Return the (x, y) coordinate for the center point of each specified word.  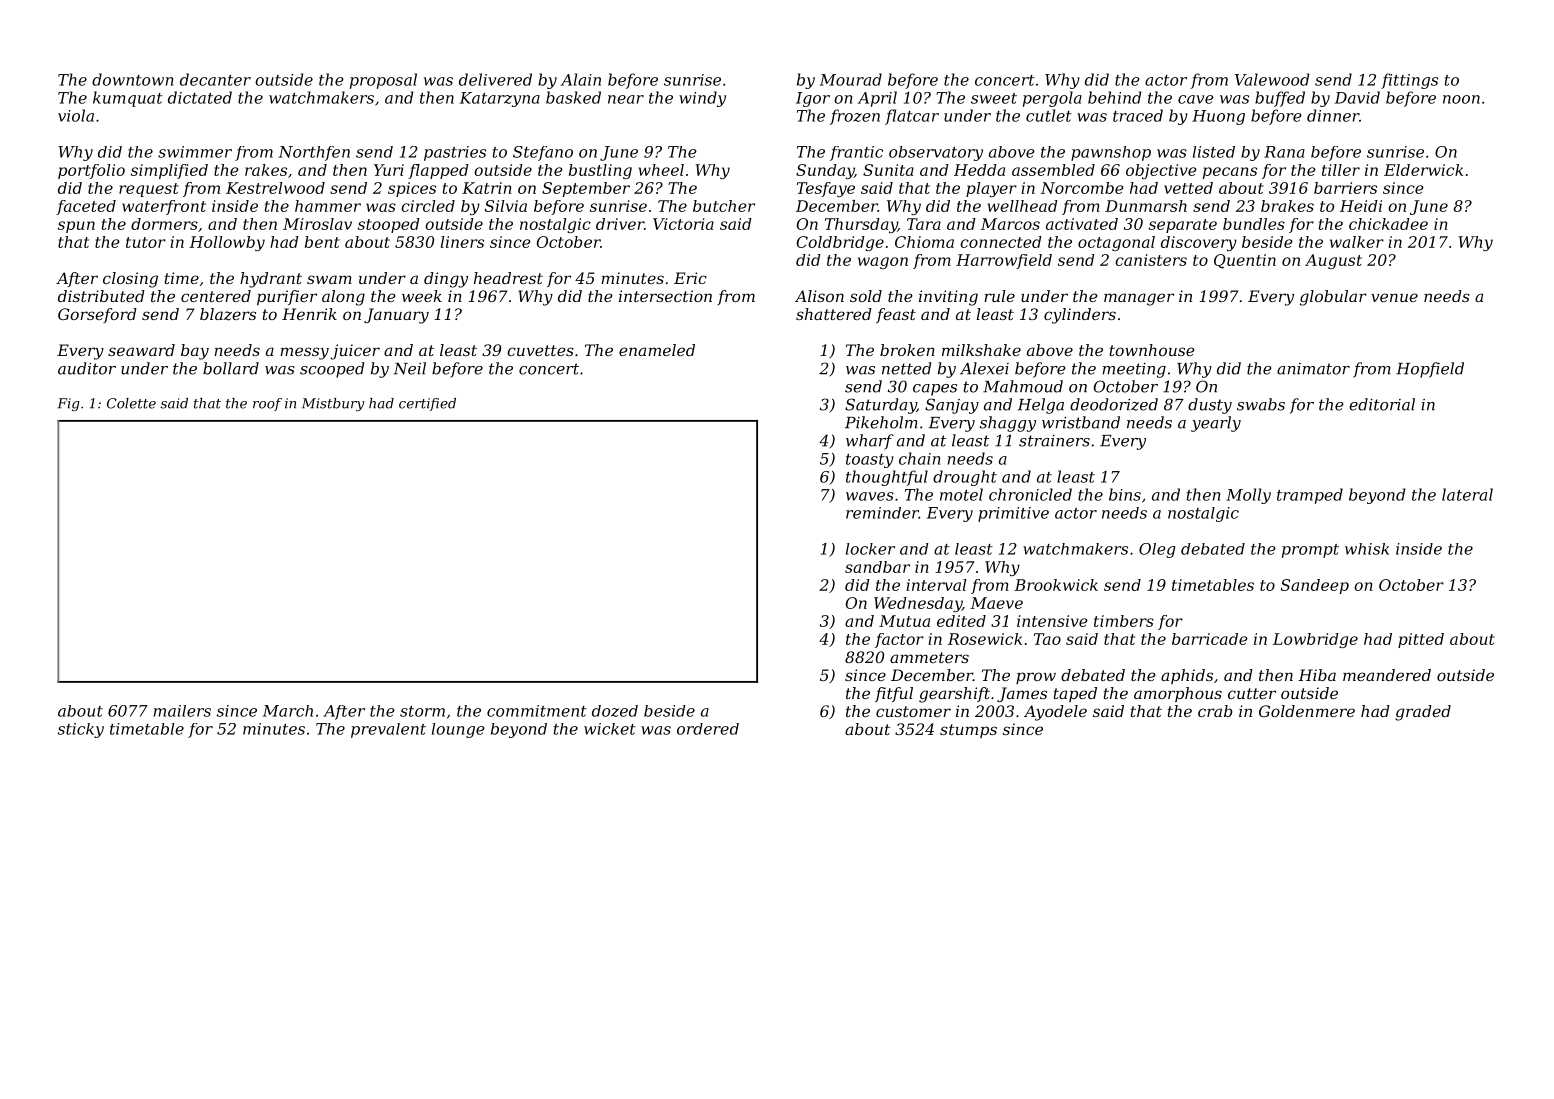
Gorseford (97, 315)
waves (870, 496)
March (288, 711)
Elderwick (1423, 170)
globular (1333, 298)
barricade (1210, 639)
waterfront (164, 207)
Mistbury (333, 405)
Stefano (543, 153)
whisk (1367, 549)
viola (76, 115)
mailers (182, 711)
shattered (834, 314)
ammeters (929, 657)
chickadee (1388, 224)
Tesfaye (826, 189)
